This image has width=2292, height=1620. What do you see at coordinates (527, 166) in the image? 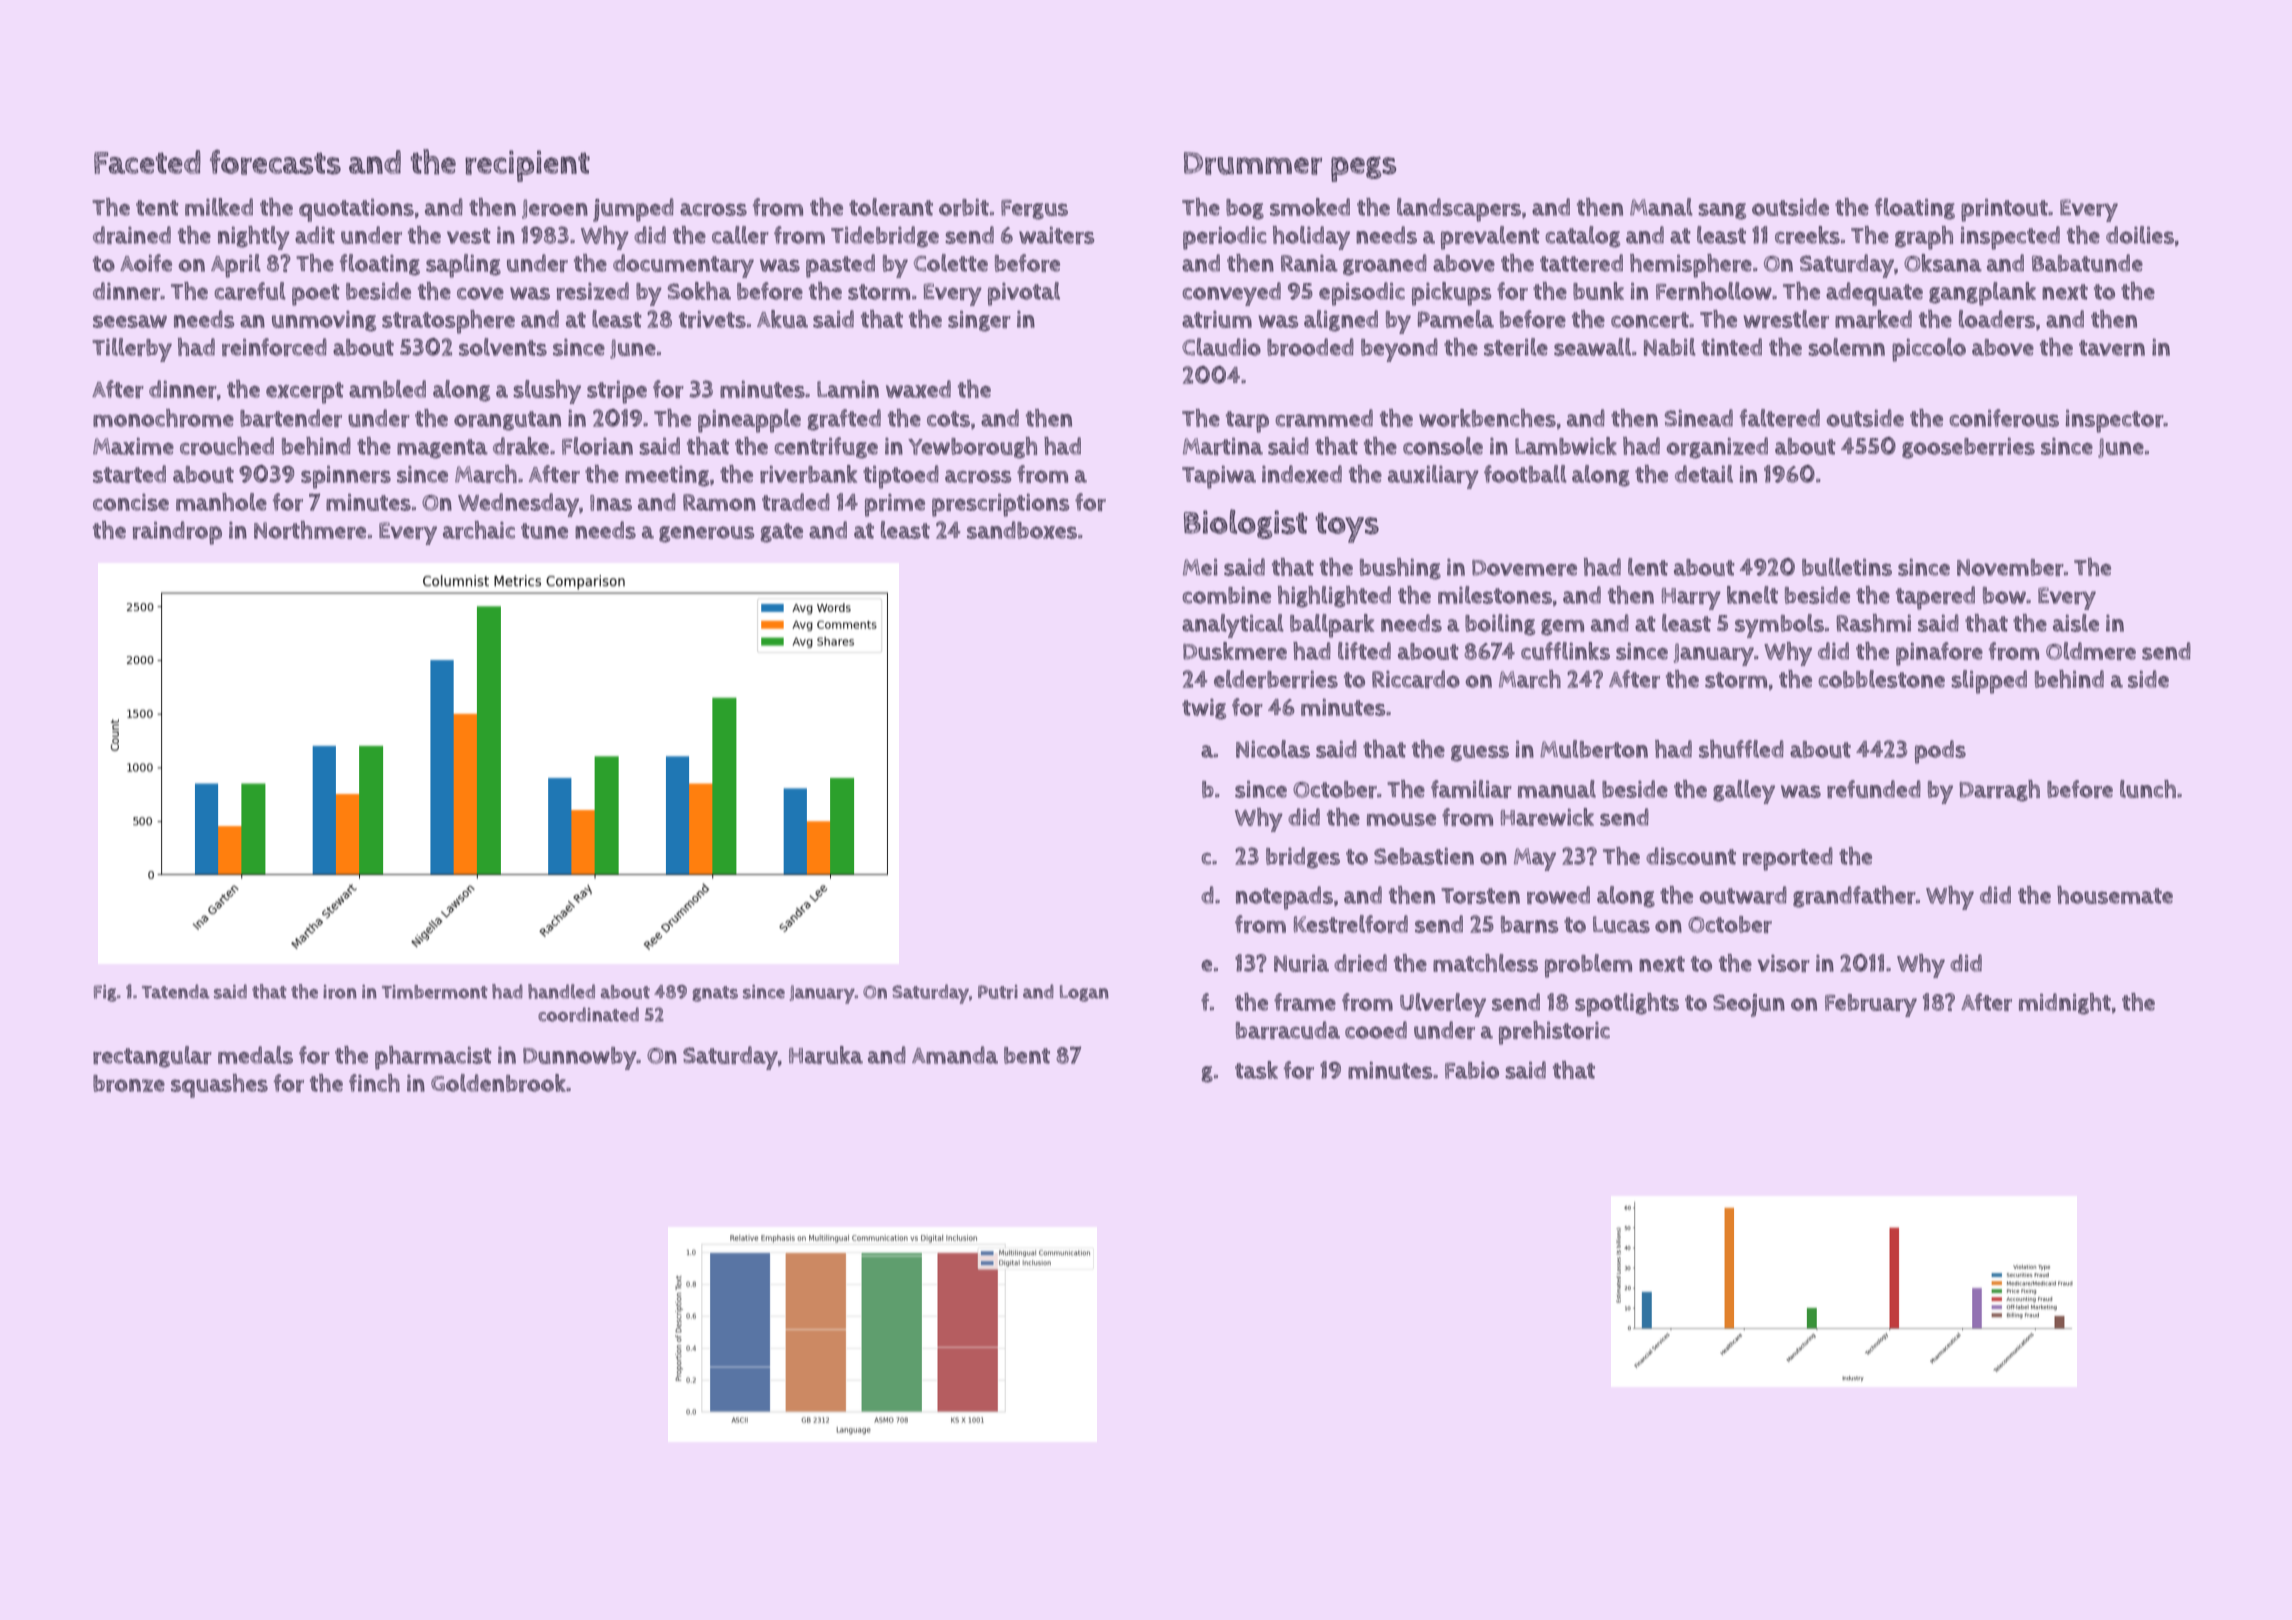
I see `recipient` at bounding box center [527, 166].
